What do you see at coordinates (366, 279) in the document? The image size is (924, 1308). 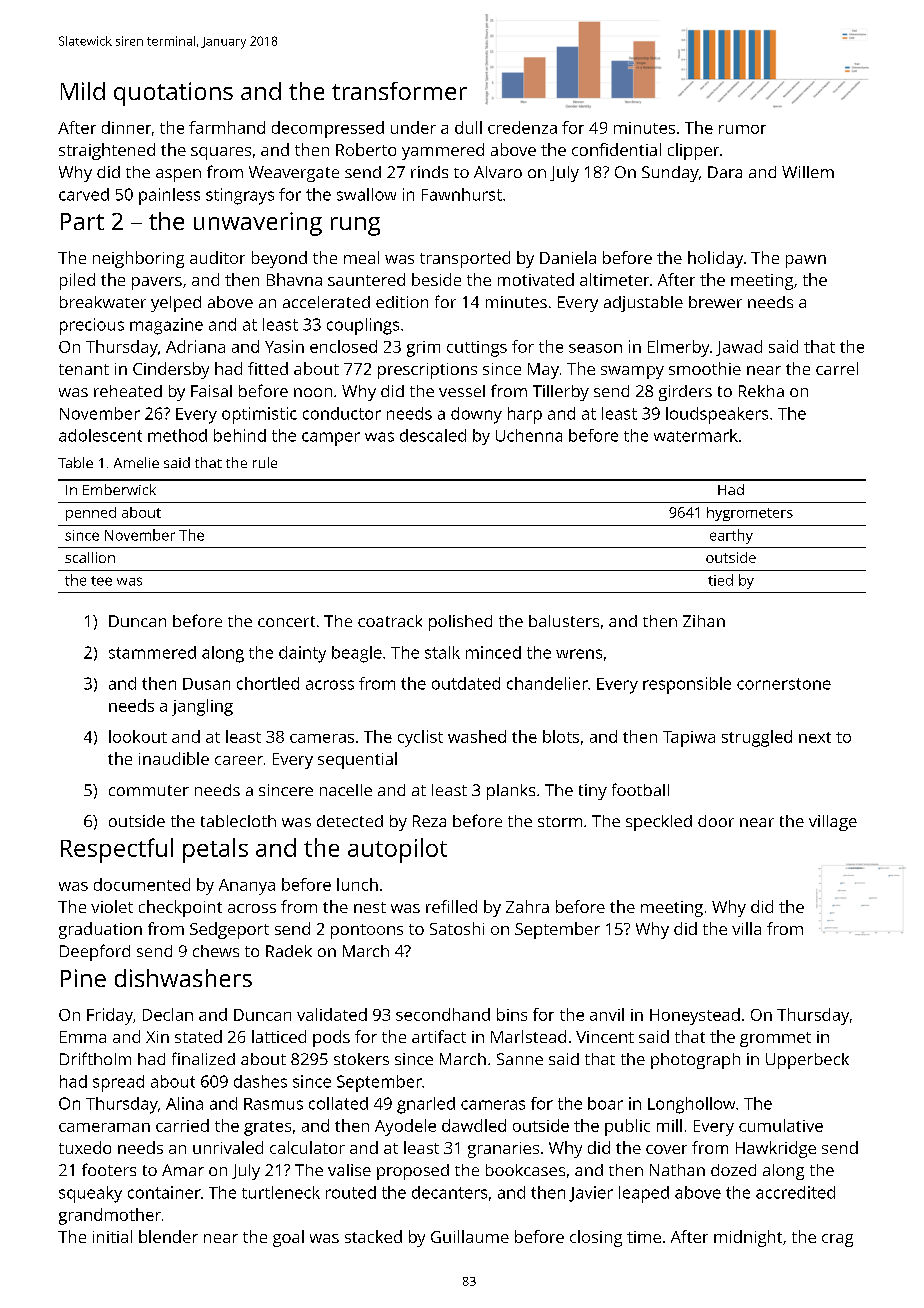 I see `sauntered` at bounding box center [366, 279].
